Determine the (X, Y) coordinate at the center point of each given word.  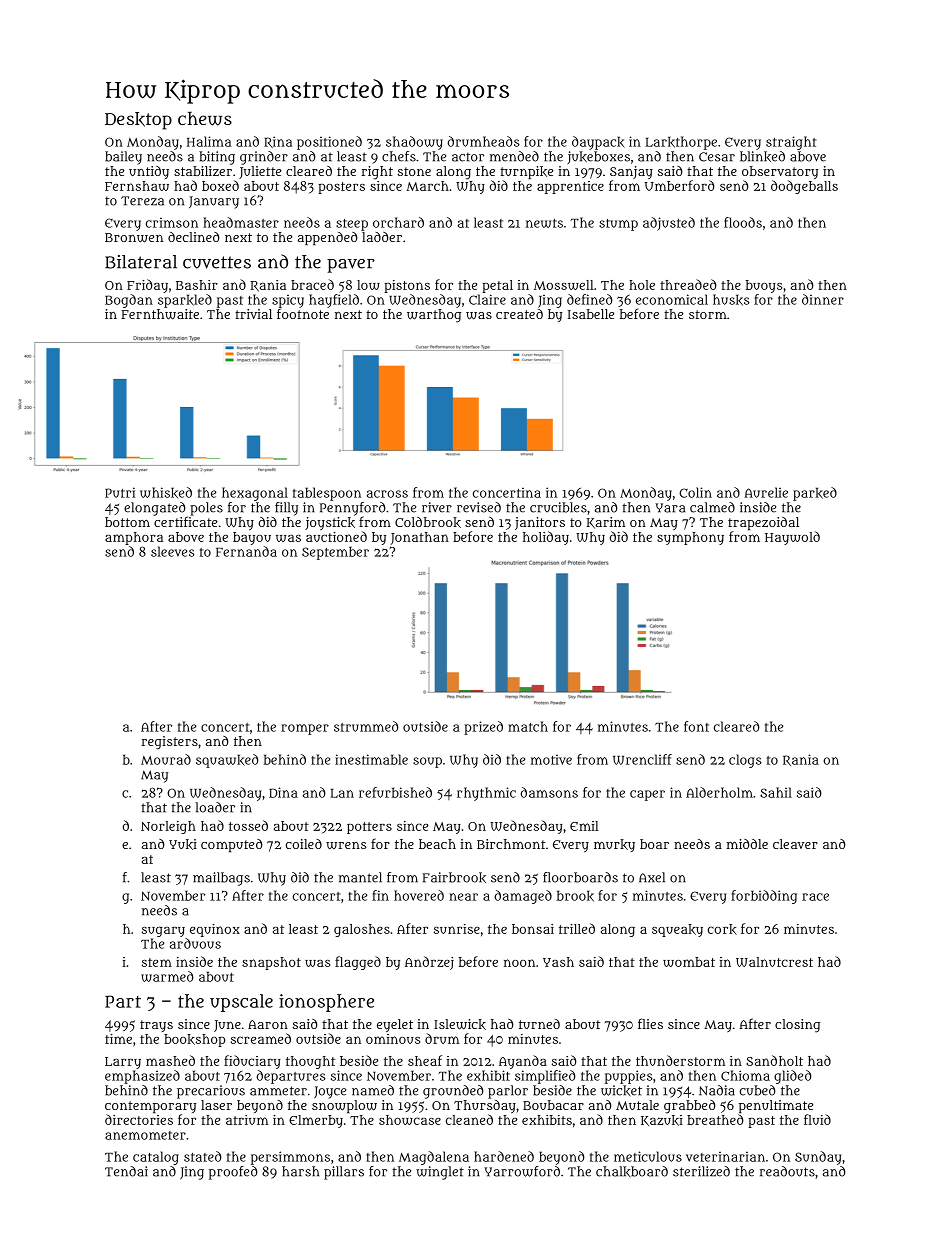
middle (747, 844)
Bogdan (129, 301)
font (696, 726)
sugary (163, 932)
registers (170, 743)
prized (483, 728)
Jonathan (420, 538)
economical (672, 299)
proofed (233, 1173)
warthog (434, 316)
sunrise (457, 929)
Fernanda (246, 551)
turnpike (526, 172)
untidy (149, 172)
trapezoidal (763, 523)
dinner (823, 299)
